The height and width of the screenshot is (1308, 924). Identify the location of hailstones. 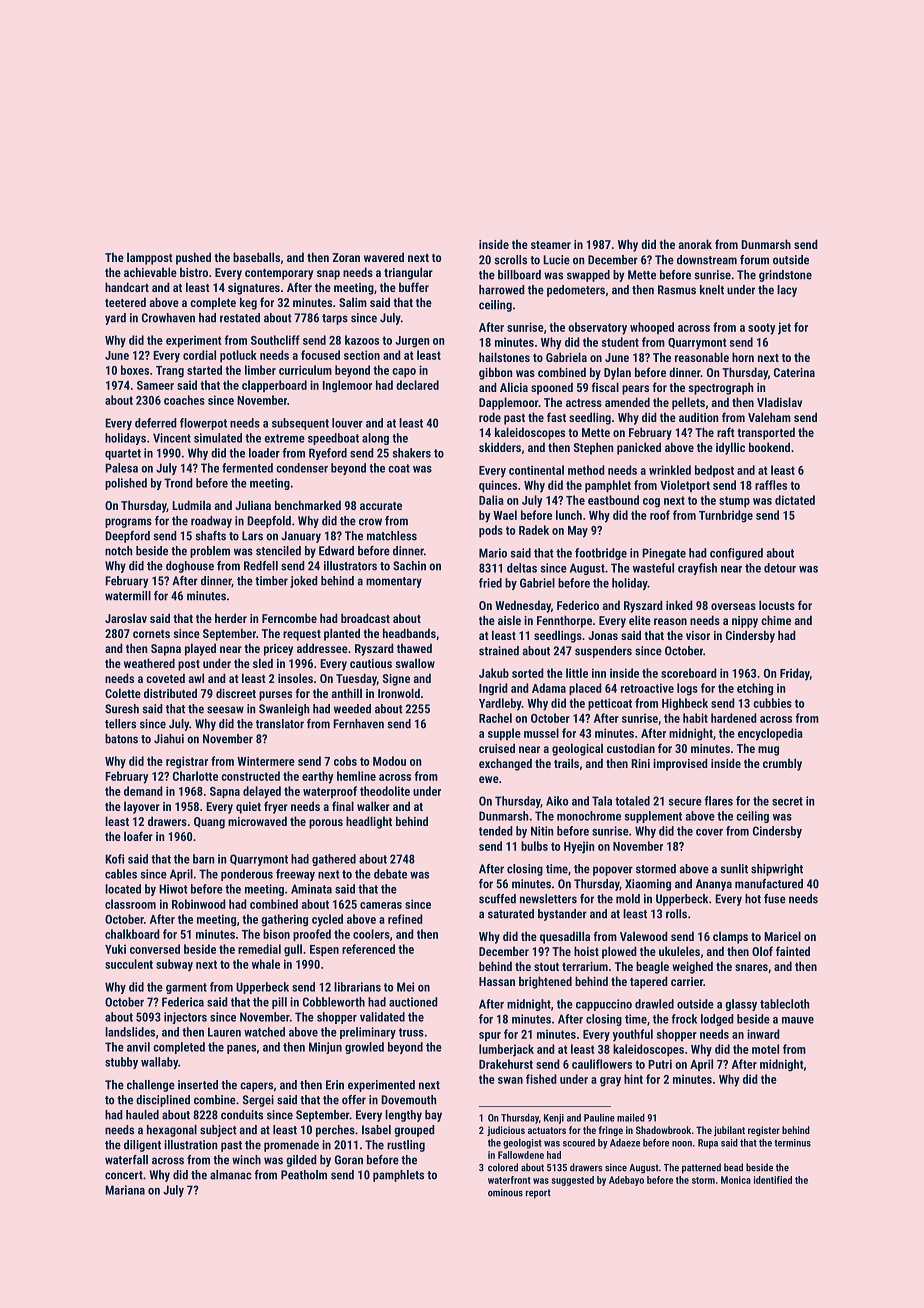
(504, 357).
